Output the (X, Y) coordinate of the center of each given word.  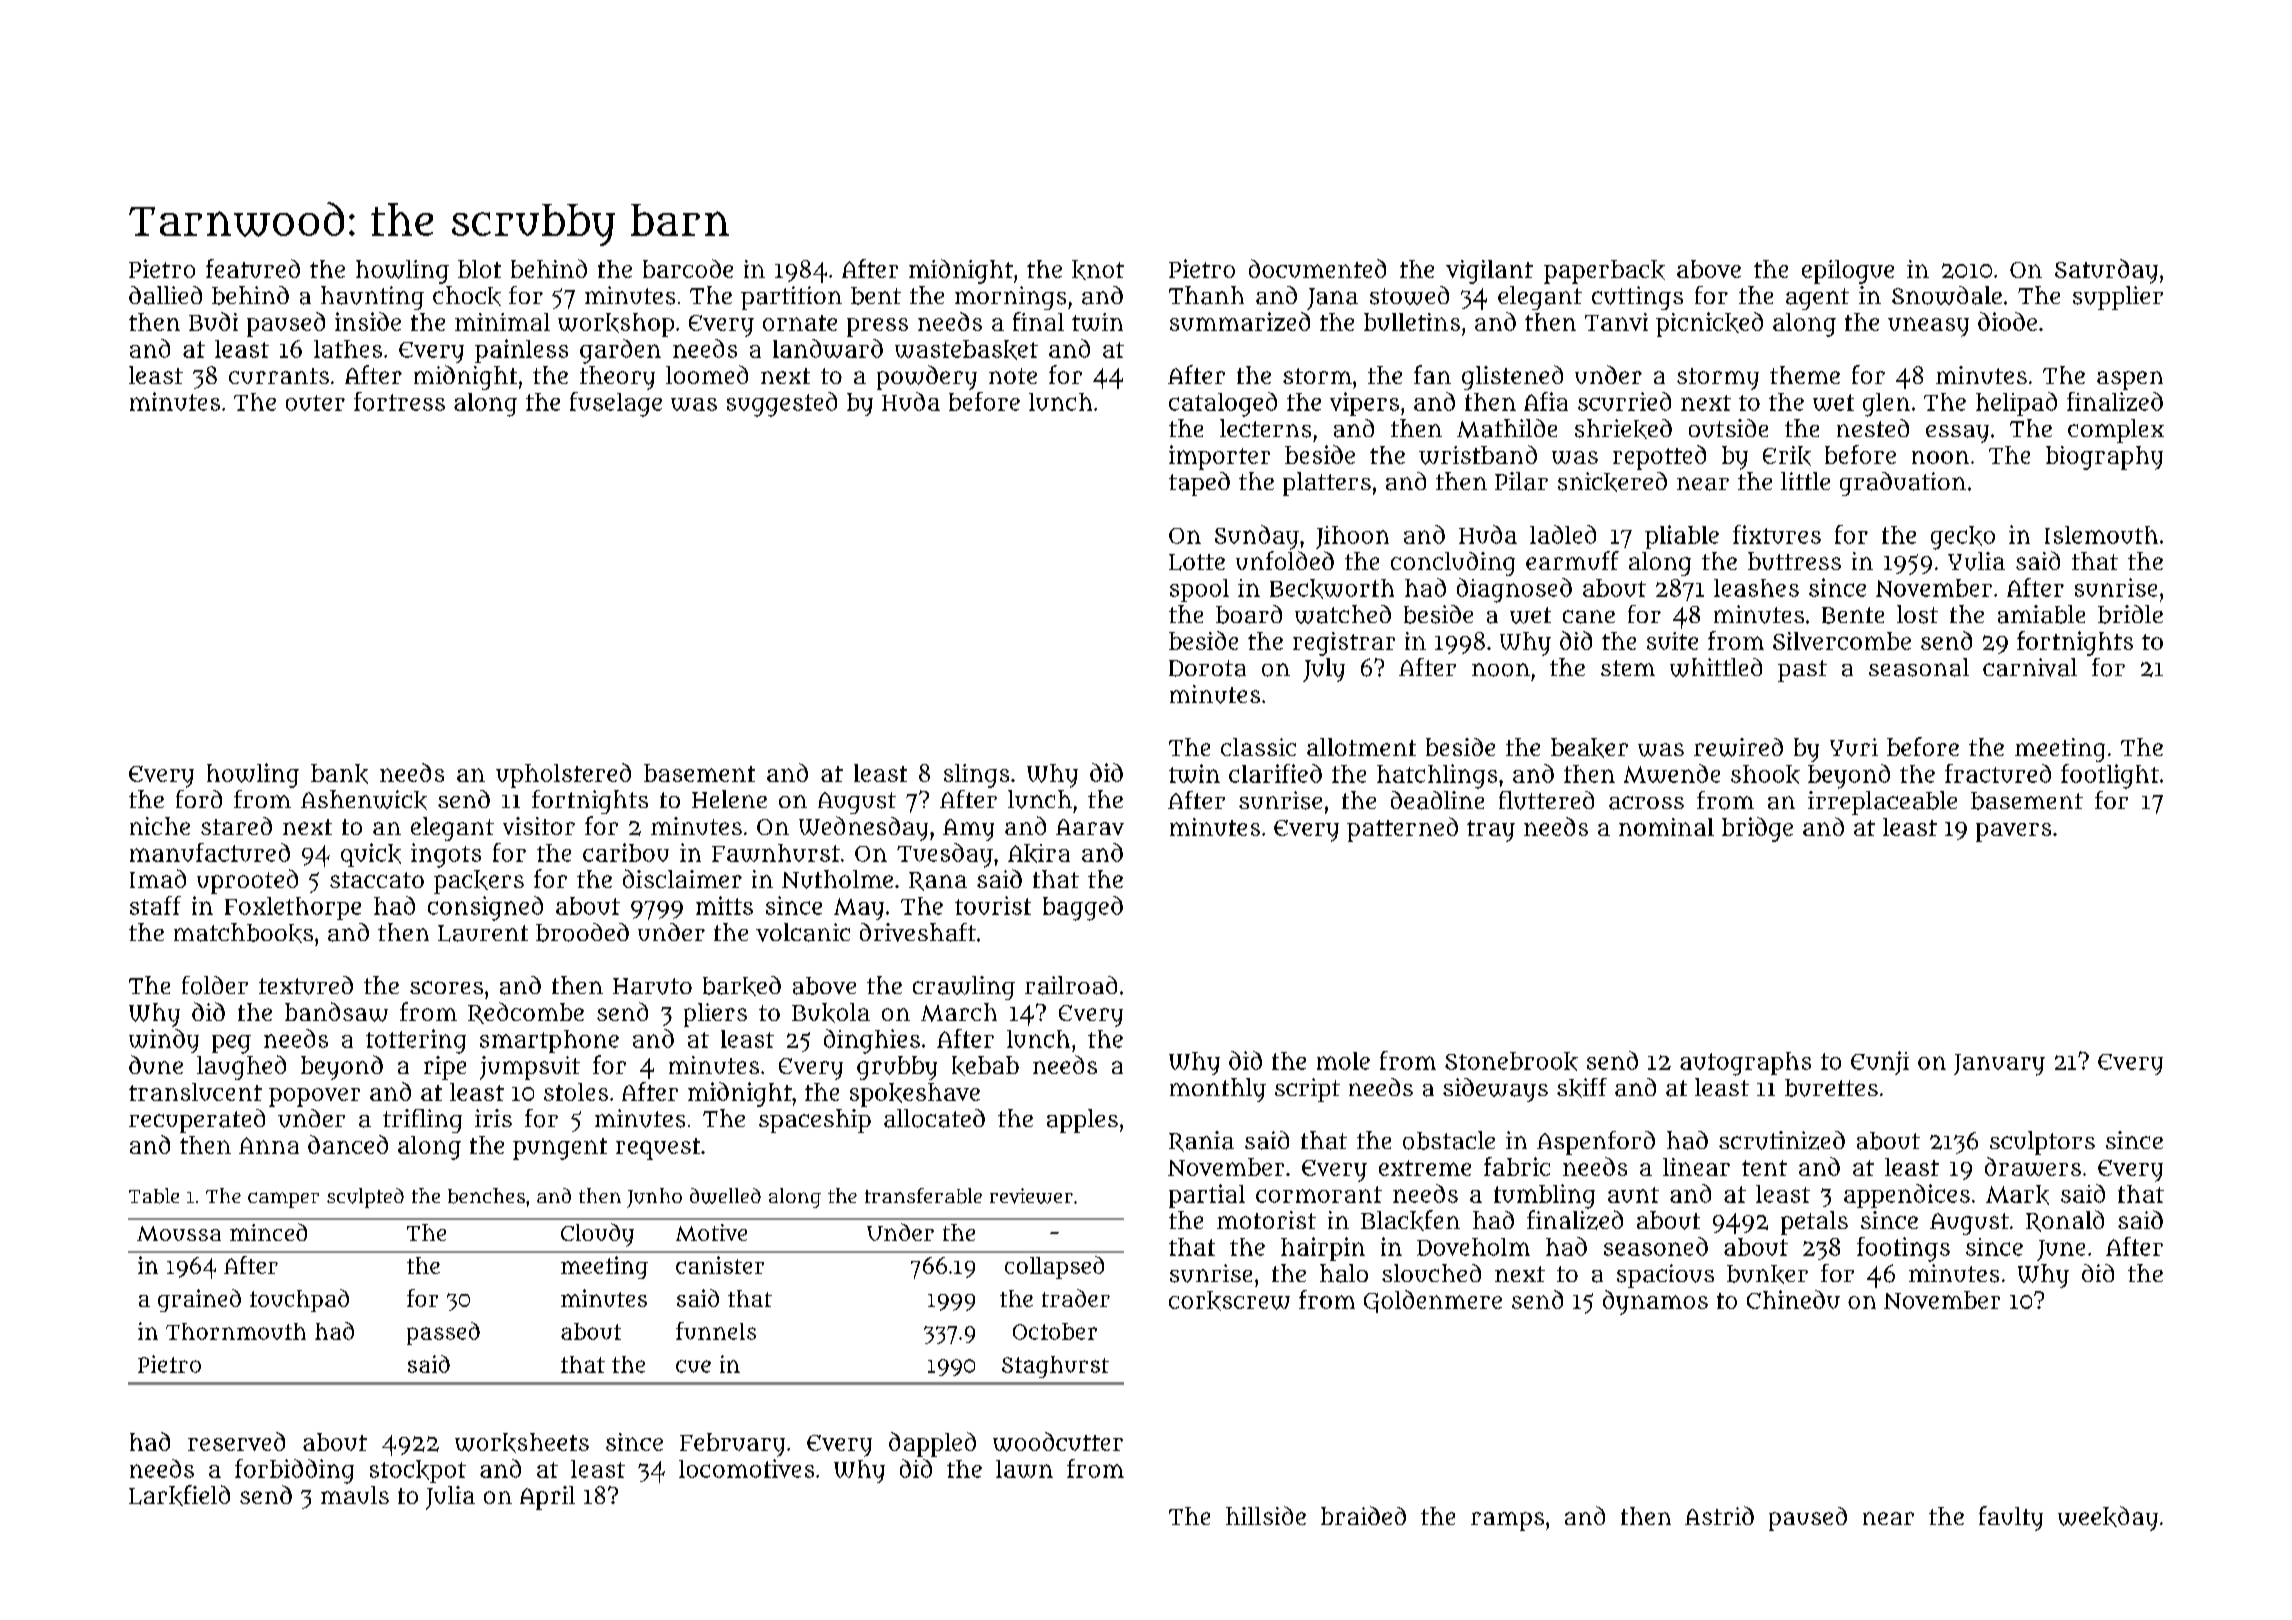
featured (253, 268)
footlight (2110, 776)
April (547, 1498)
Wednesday (863, 828)
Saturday (2106, 271)
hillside (1266, 1515)
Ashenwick (364, 800)
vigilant (1489, 272)
